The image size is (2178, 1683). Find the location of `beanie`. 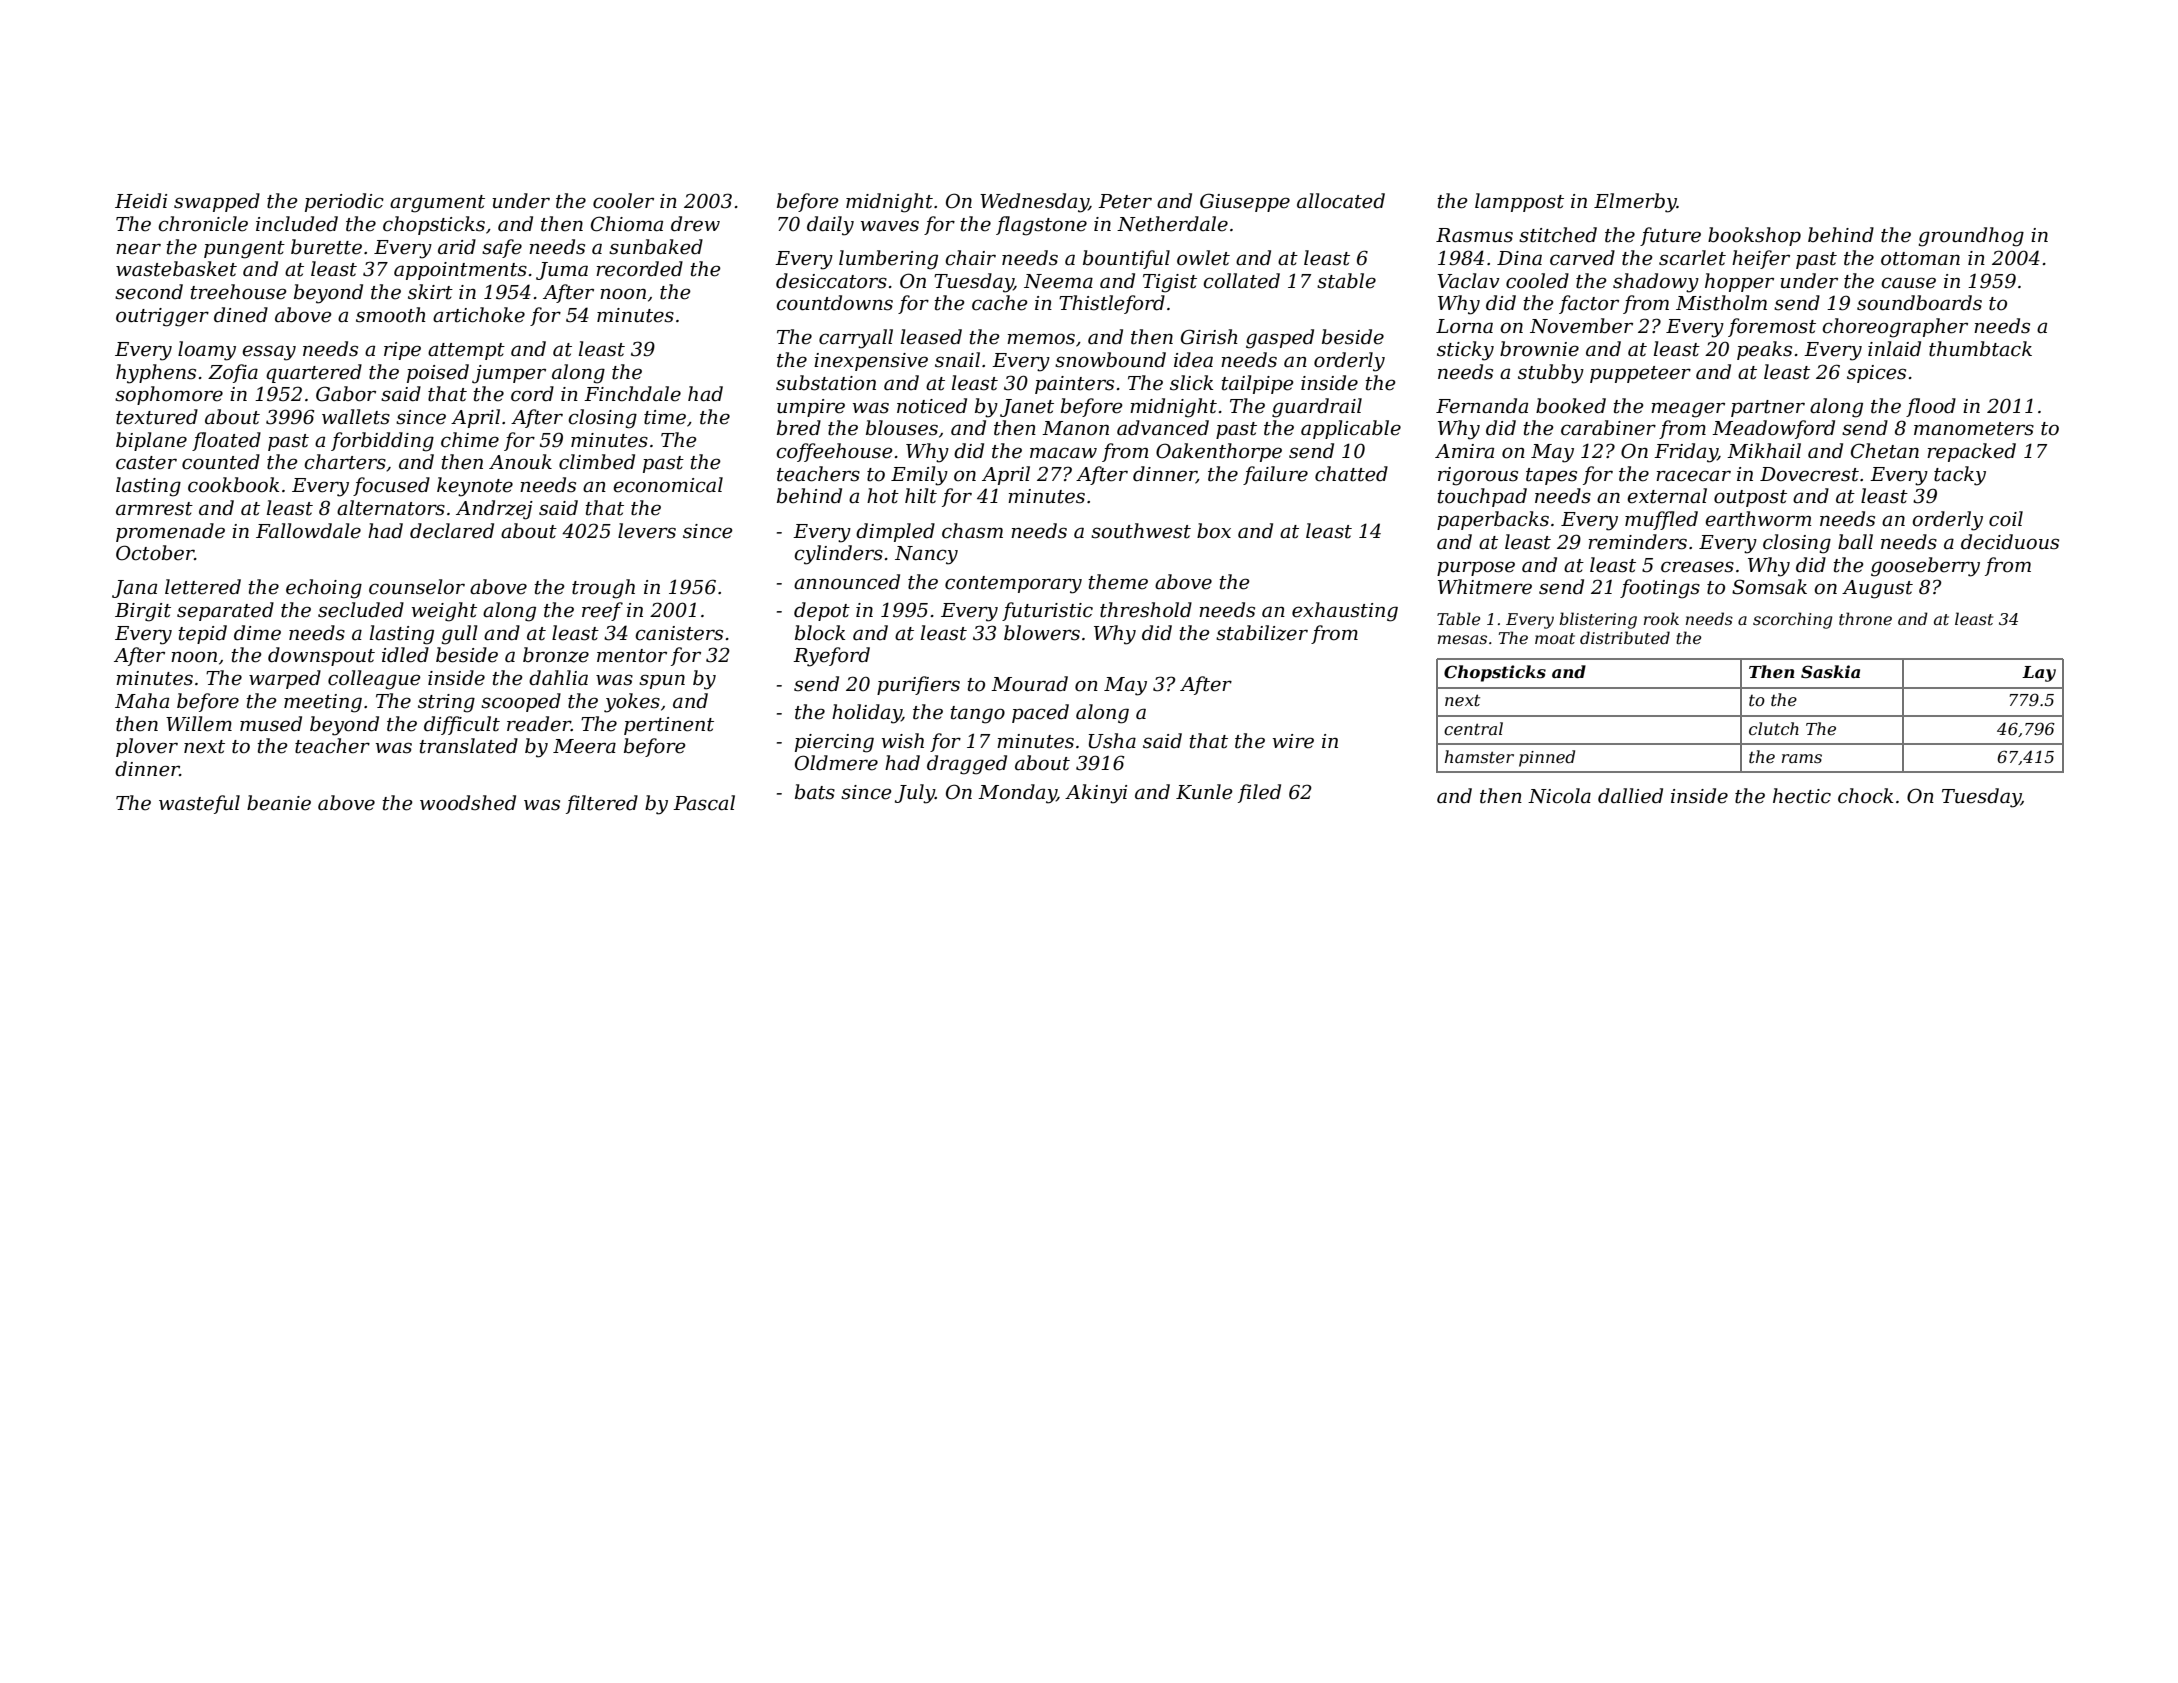

beanie is located at coordinates (279, 803).
